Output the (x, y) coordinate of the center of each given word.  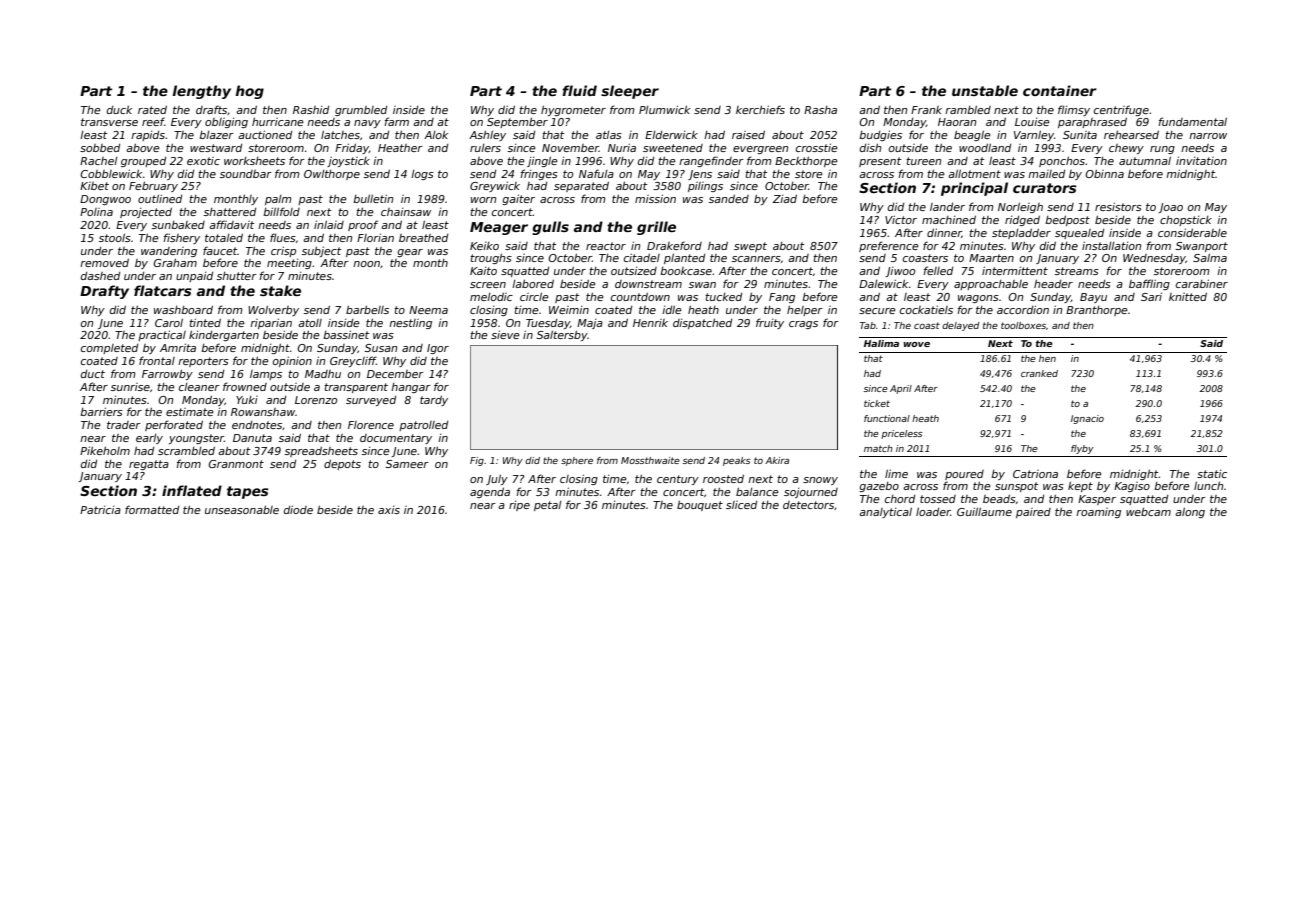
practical (162, 335)
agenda (490, 492)
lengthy (202, 92)
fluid (579, 90)
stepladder (1021, 233)
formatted (152, 509)
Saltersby (562, 335)
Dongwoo (105, 200)
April (901, 389)
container (1060, 90)
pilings (705, 187)
